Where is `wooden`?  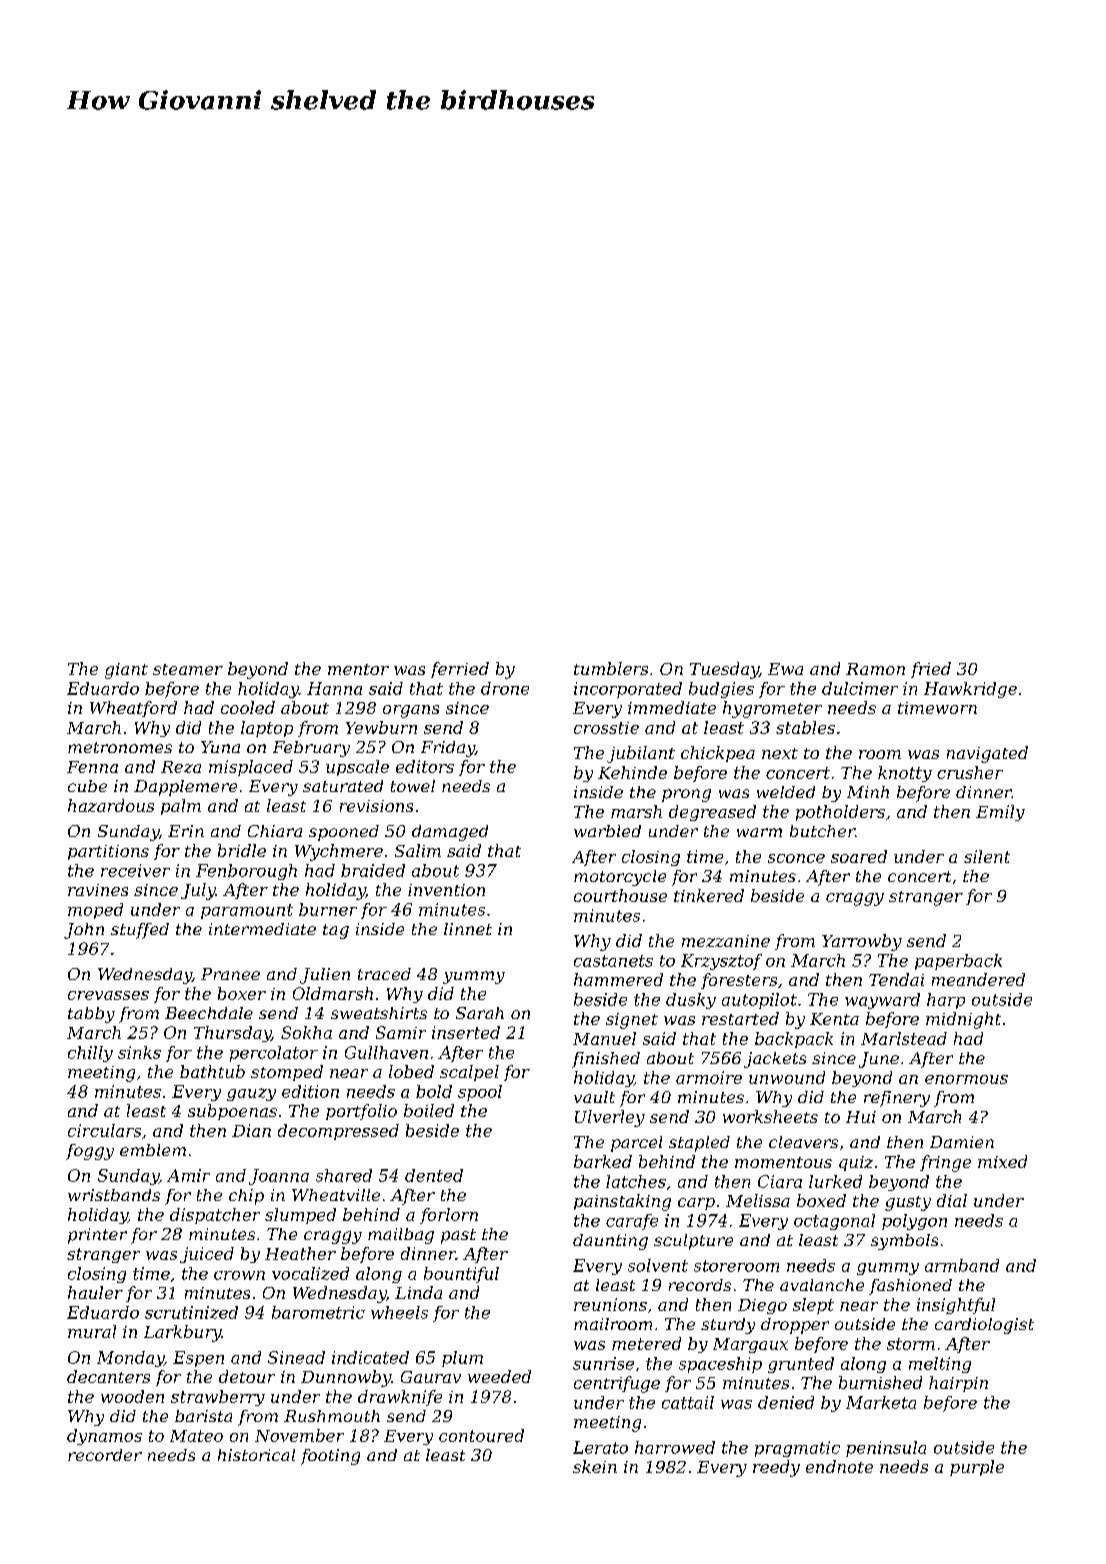
wooden is located at coordinates (132, 1396).
